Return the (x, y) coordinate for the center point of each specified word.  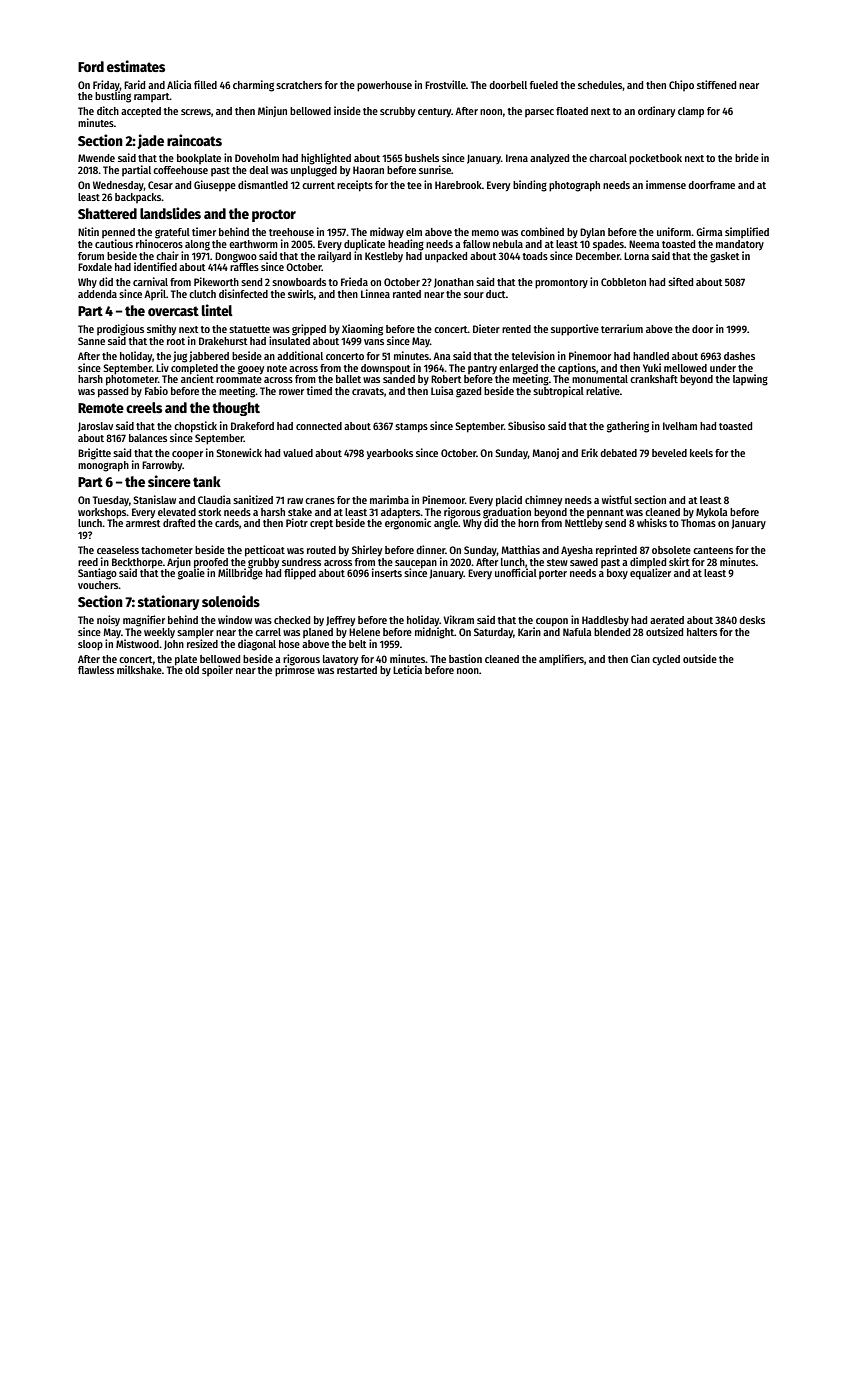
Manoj (545, 453)
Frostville (445, 84)
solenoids (231, 601)
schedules (600, 85)
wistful (617, 499)
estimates (136, 66)
